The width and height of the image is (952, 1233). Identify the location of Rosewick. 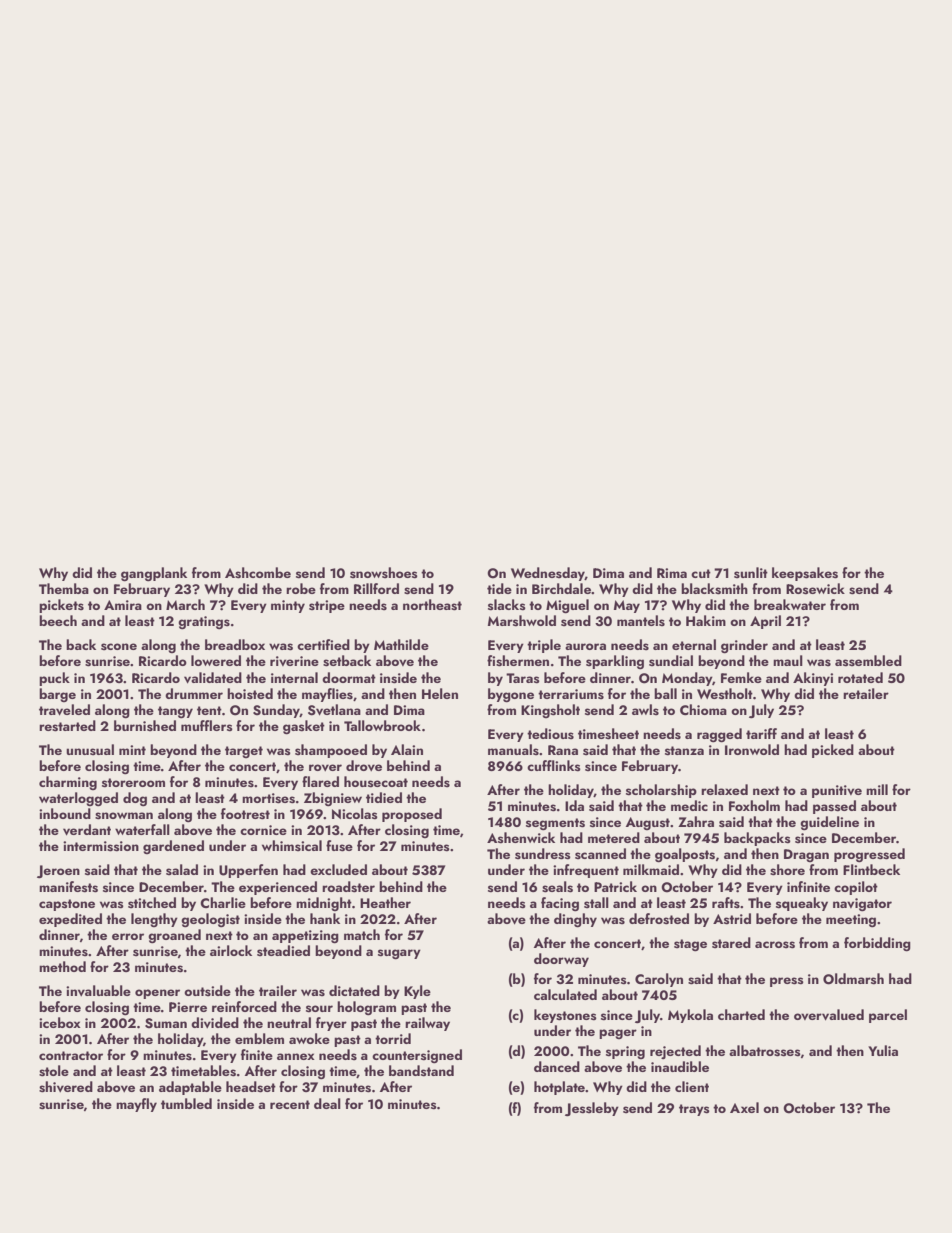
(815, 589).
